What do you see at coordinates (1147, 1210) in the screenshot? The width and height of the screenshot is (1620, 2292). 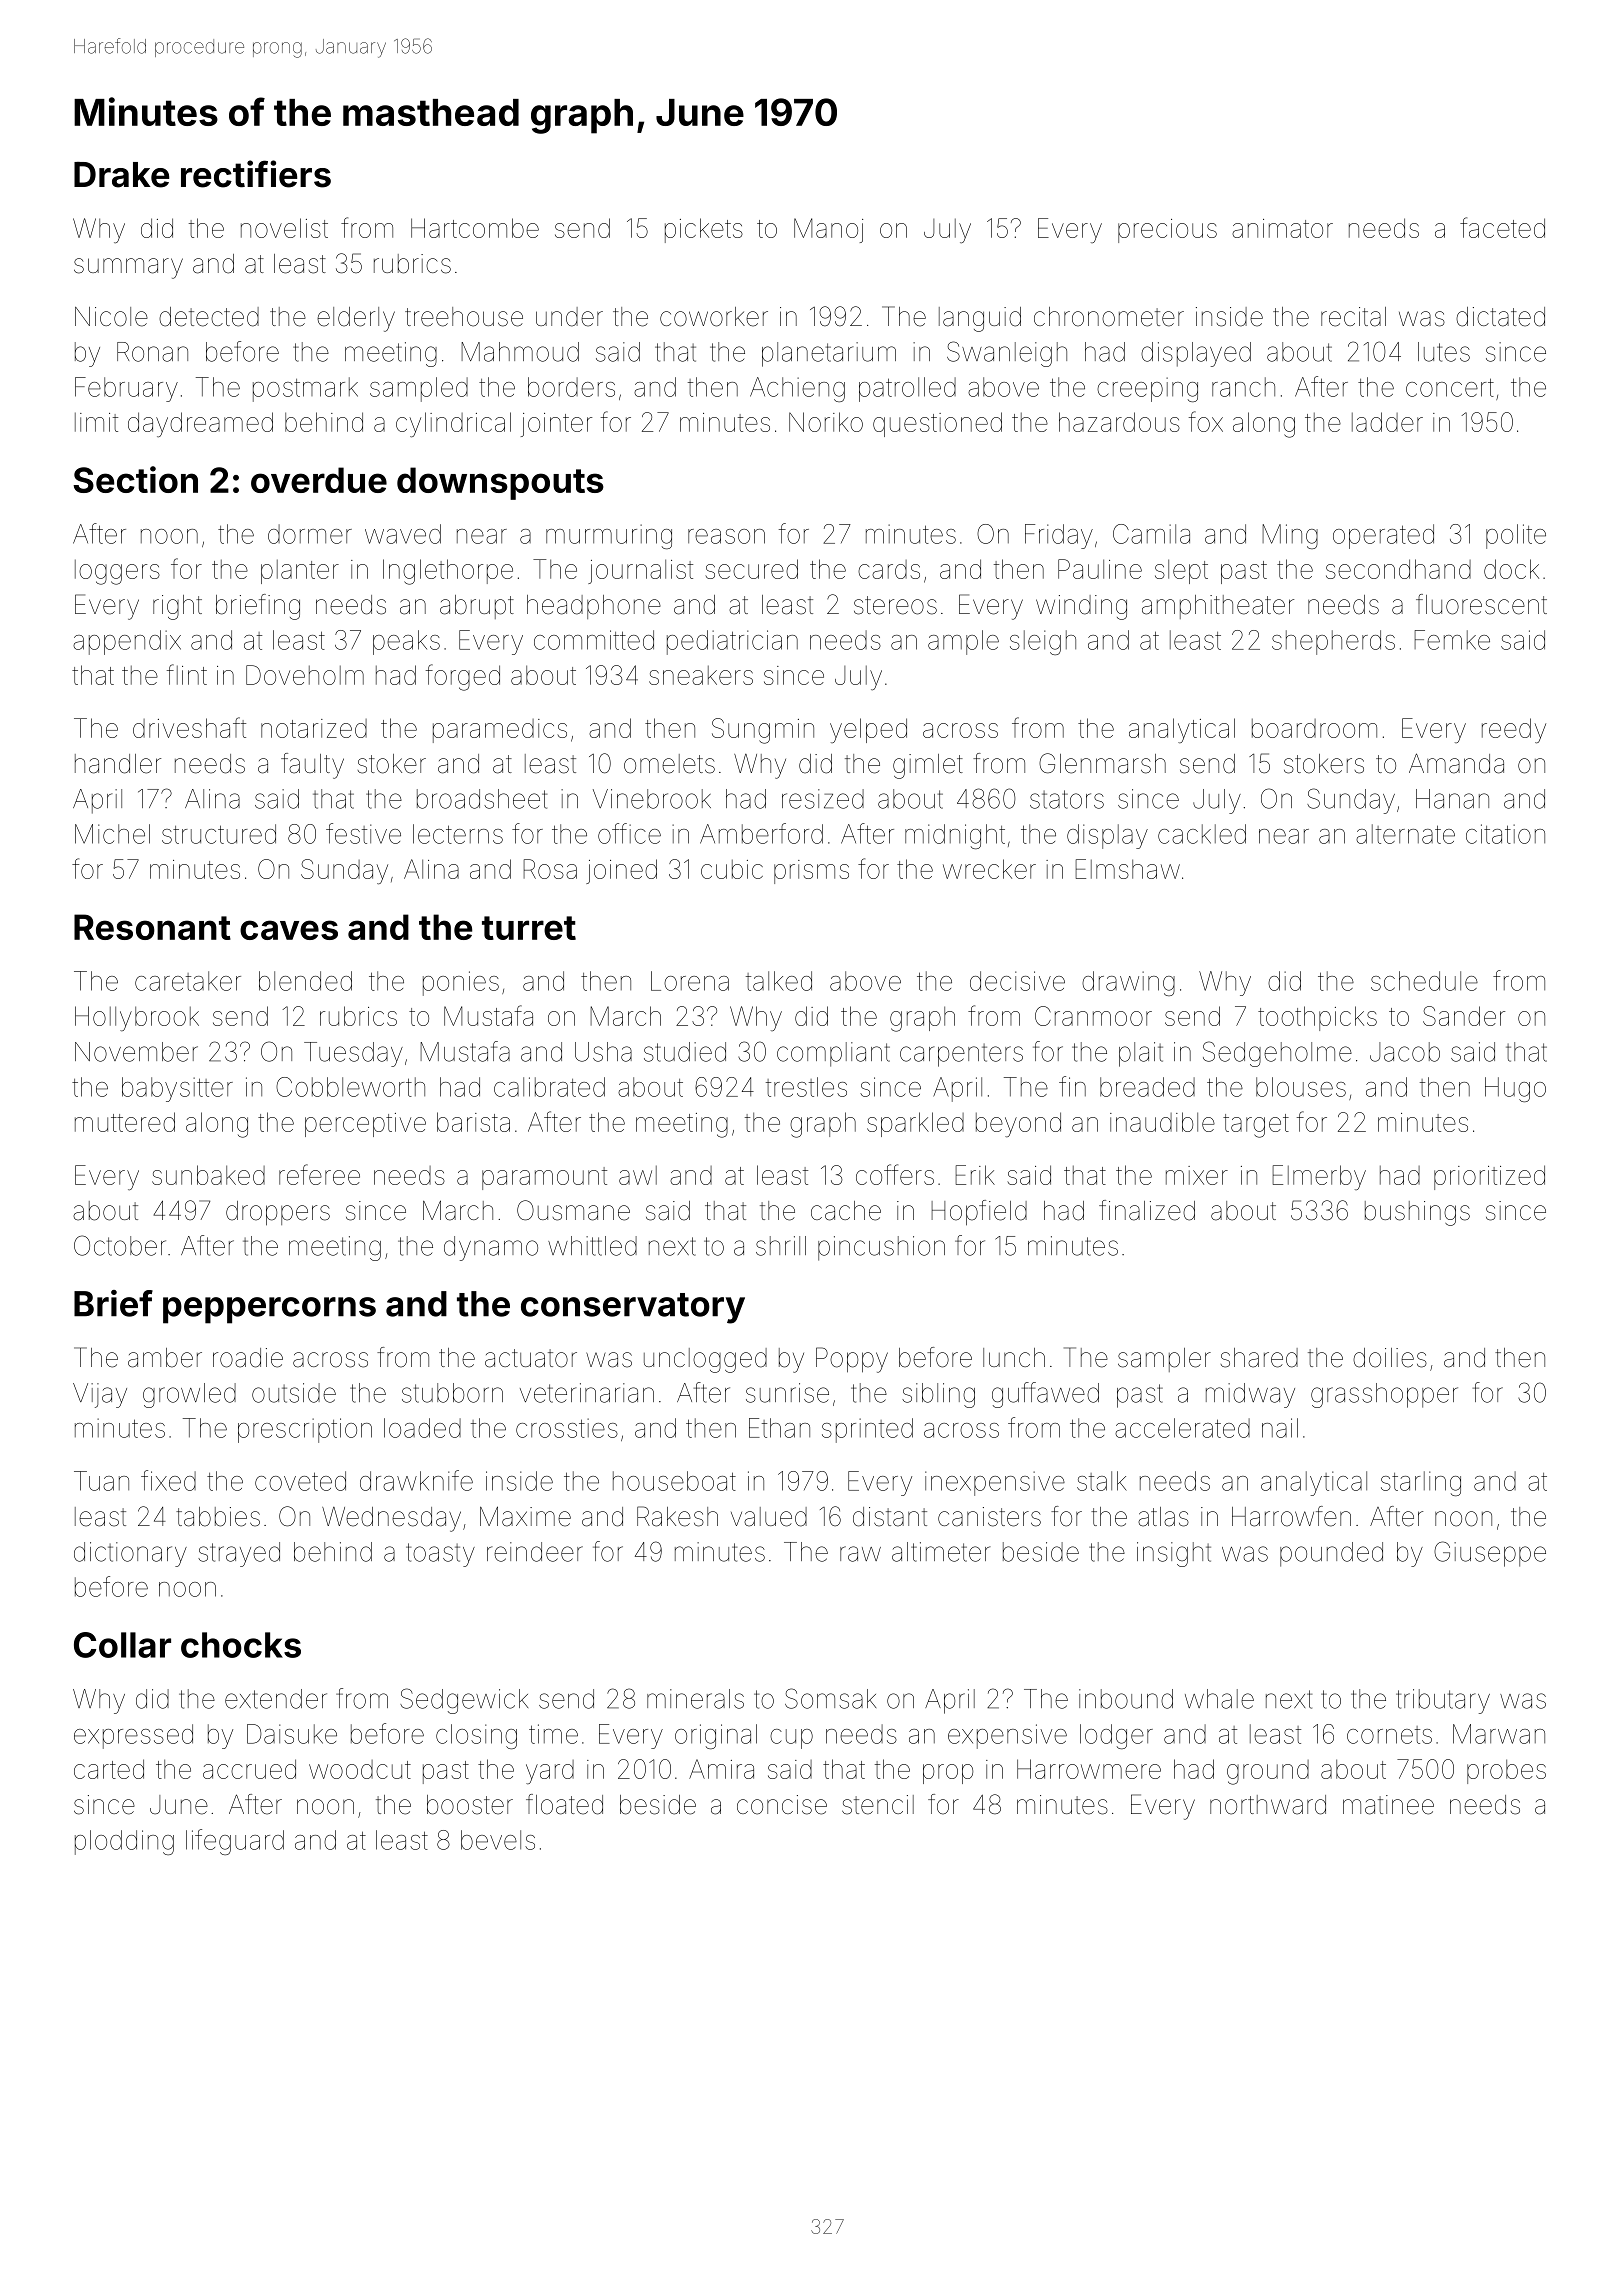 I see `finalized` at bounding box center [1147, 1210].
